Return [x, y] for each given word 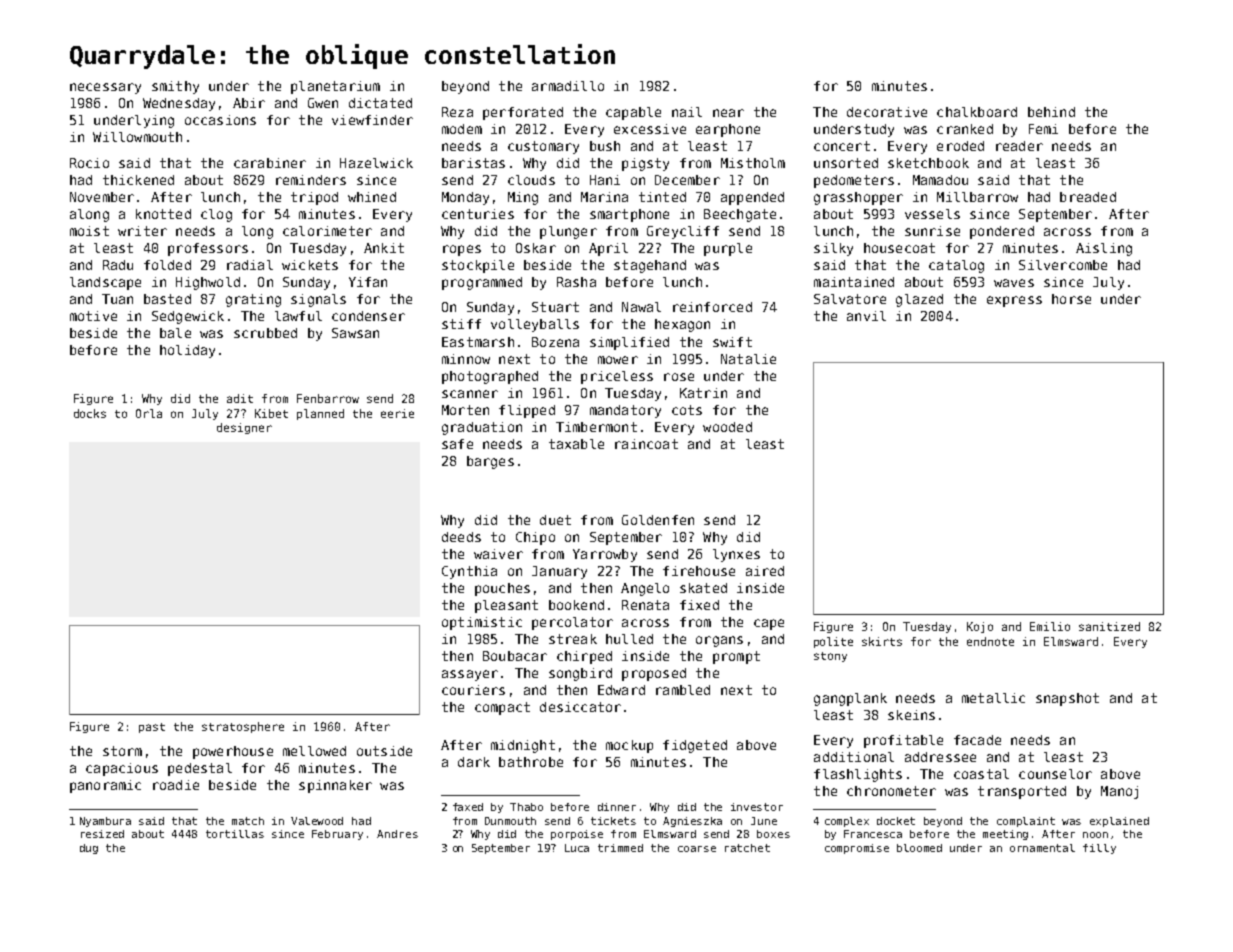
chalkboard [977, 112]
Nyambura [105, 822]
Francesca [873, 834]
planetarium [335, 87]
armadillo [568, 86]
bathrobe [531, 762]
